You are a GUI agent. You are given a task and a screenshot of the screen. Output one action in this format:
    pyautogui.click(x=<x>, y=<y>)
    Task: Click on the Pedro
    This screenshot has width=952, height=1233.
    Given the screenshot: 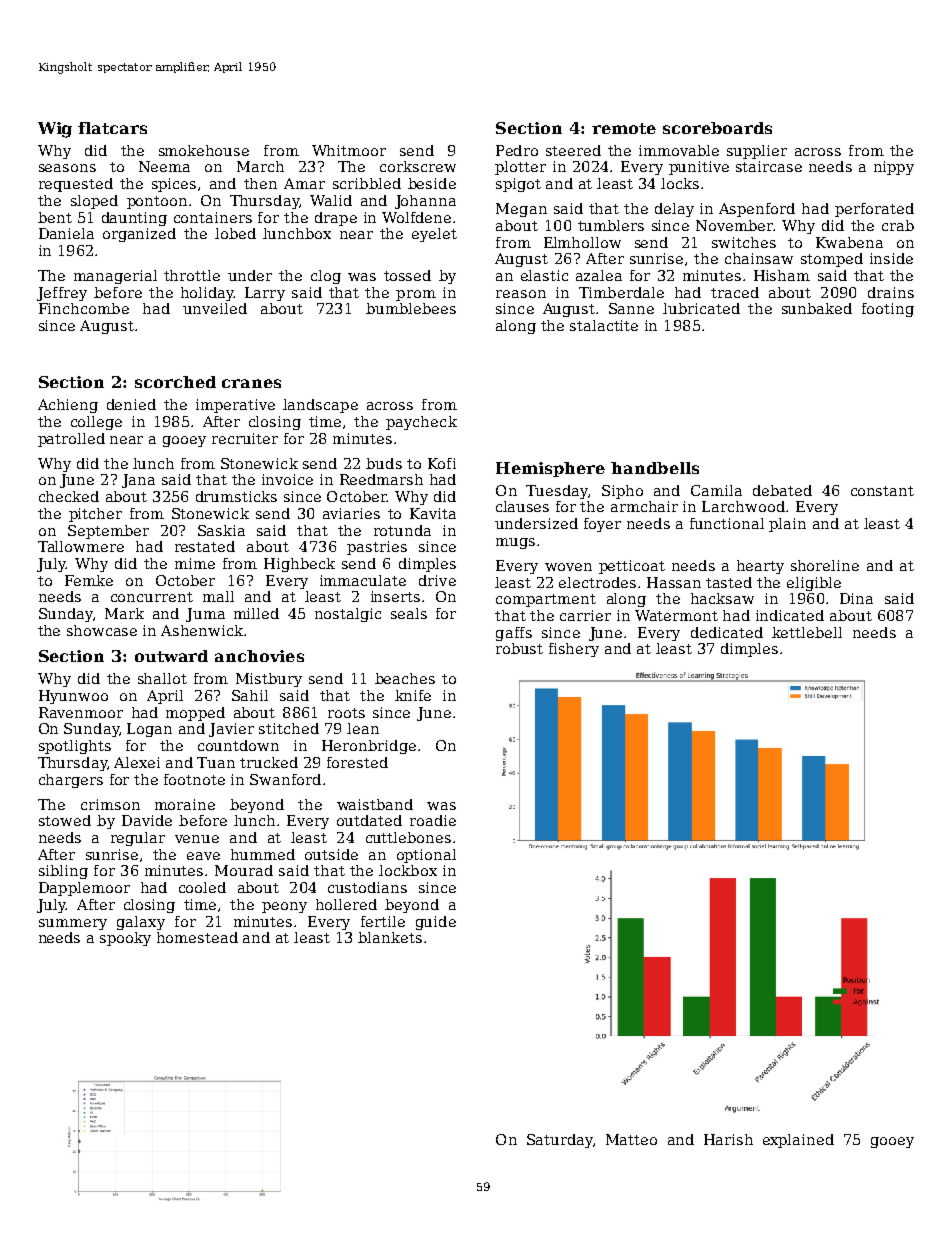 What is the action you would take?
    pyautogui.click(x=517, y=150)
